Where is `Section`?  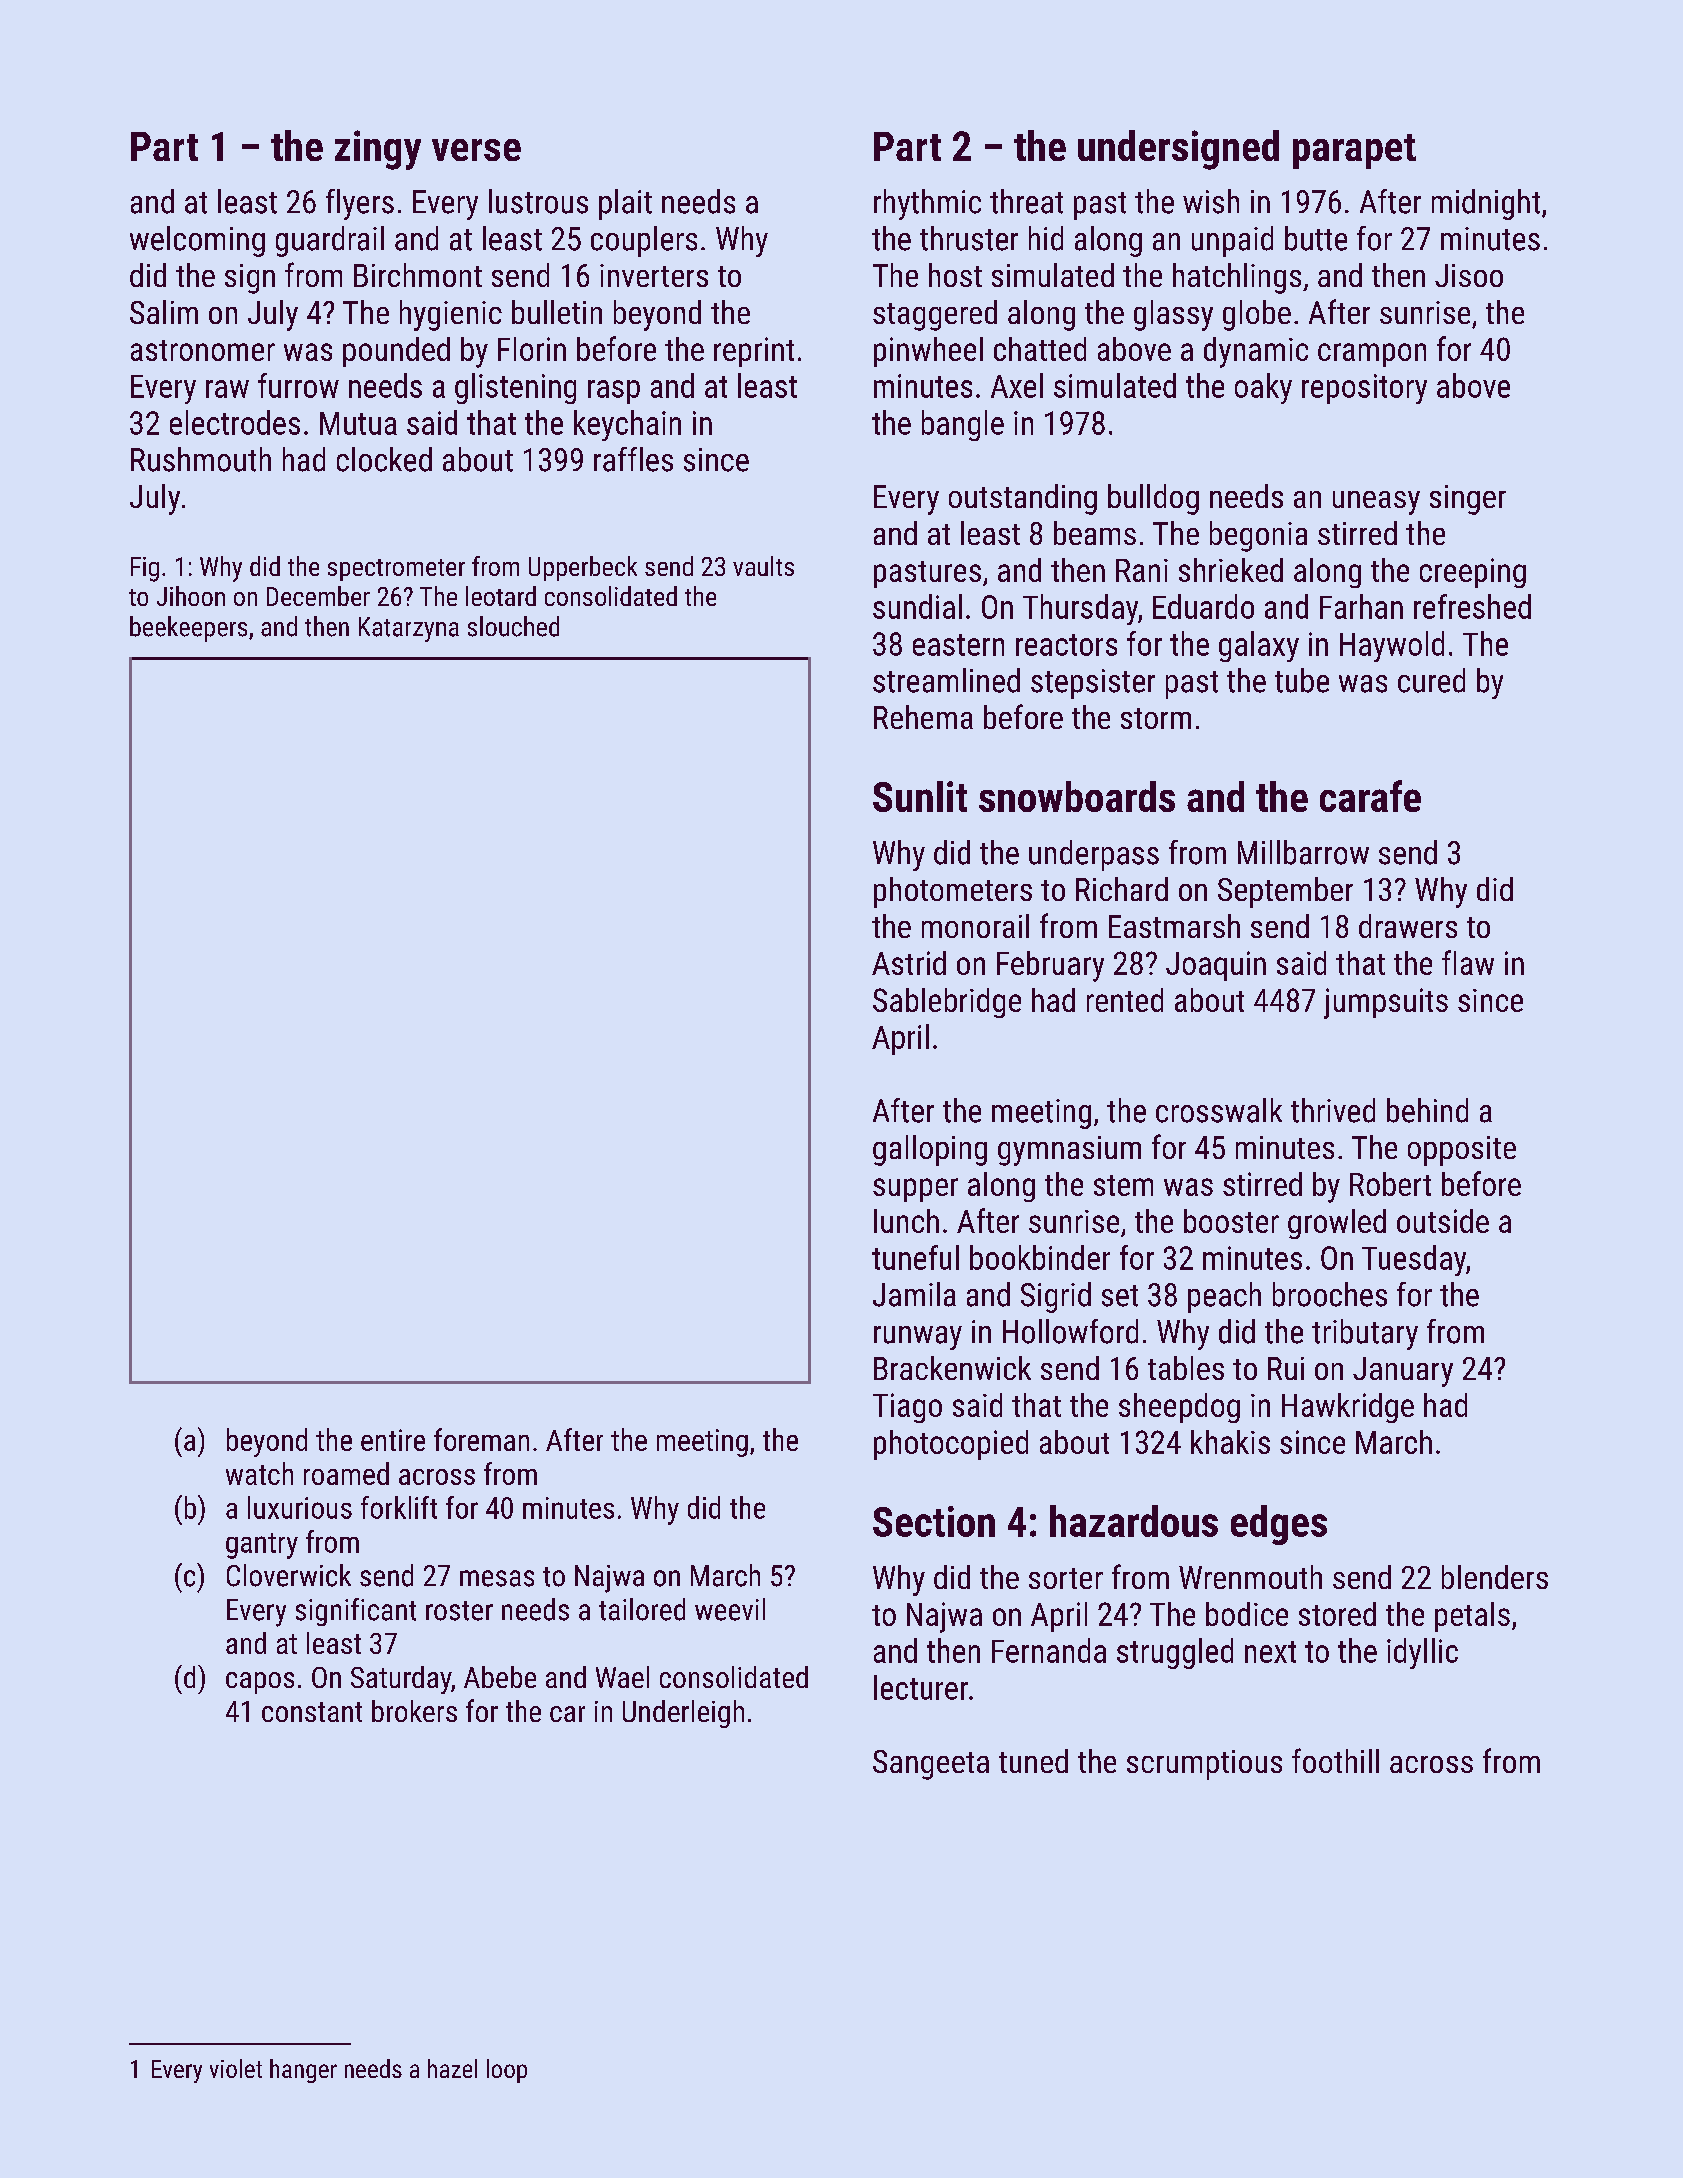 Section is located at coordinates (934, 1521).
